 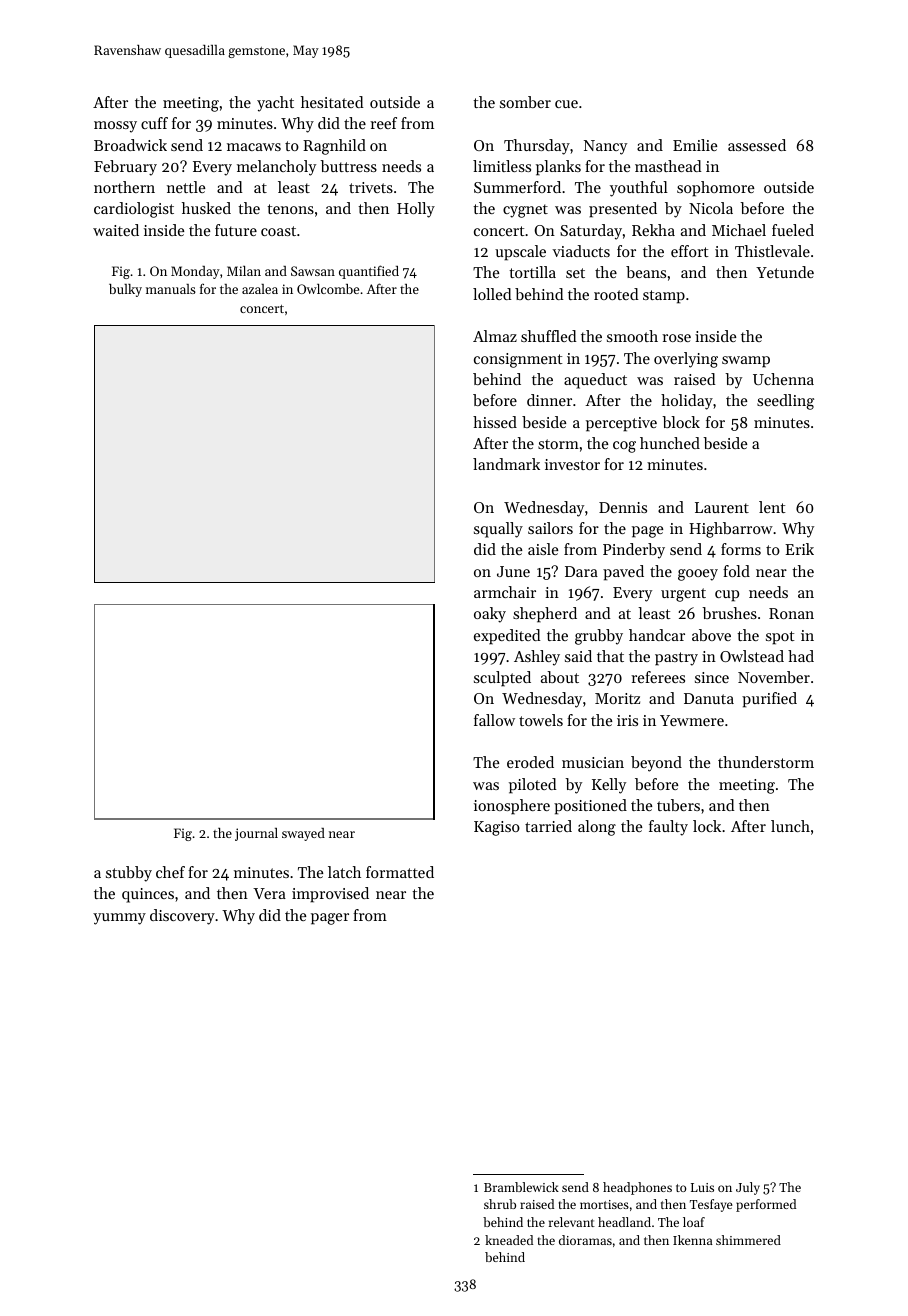 What do you see at coordinates (621, 424) in the image?
I see `perceptive` at bounding box center [621, 424].
